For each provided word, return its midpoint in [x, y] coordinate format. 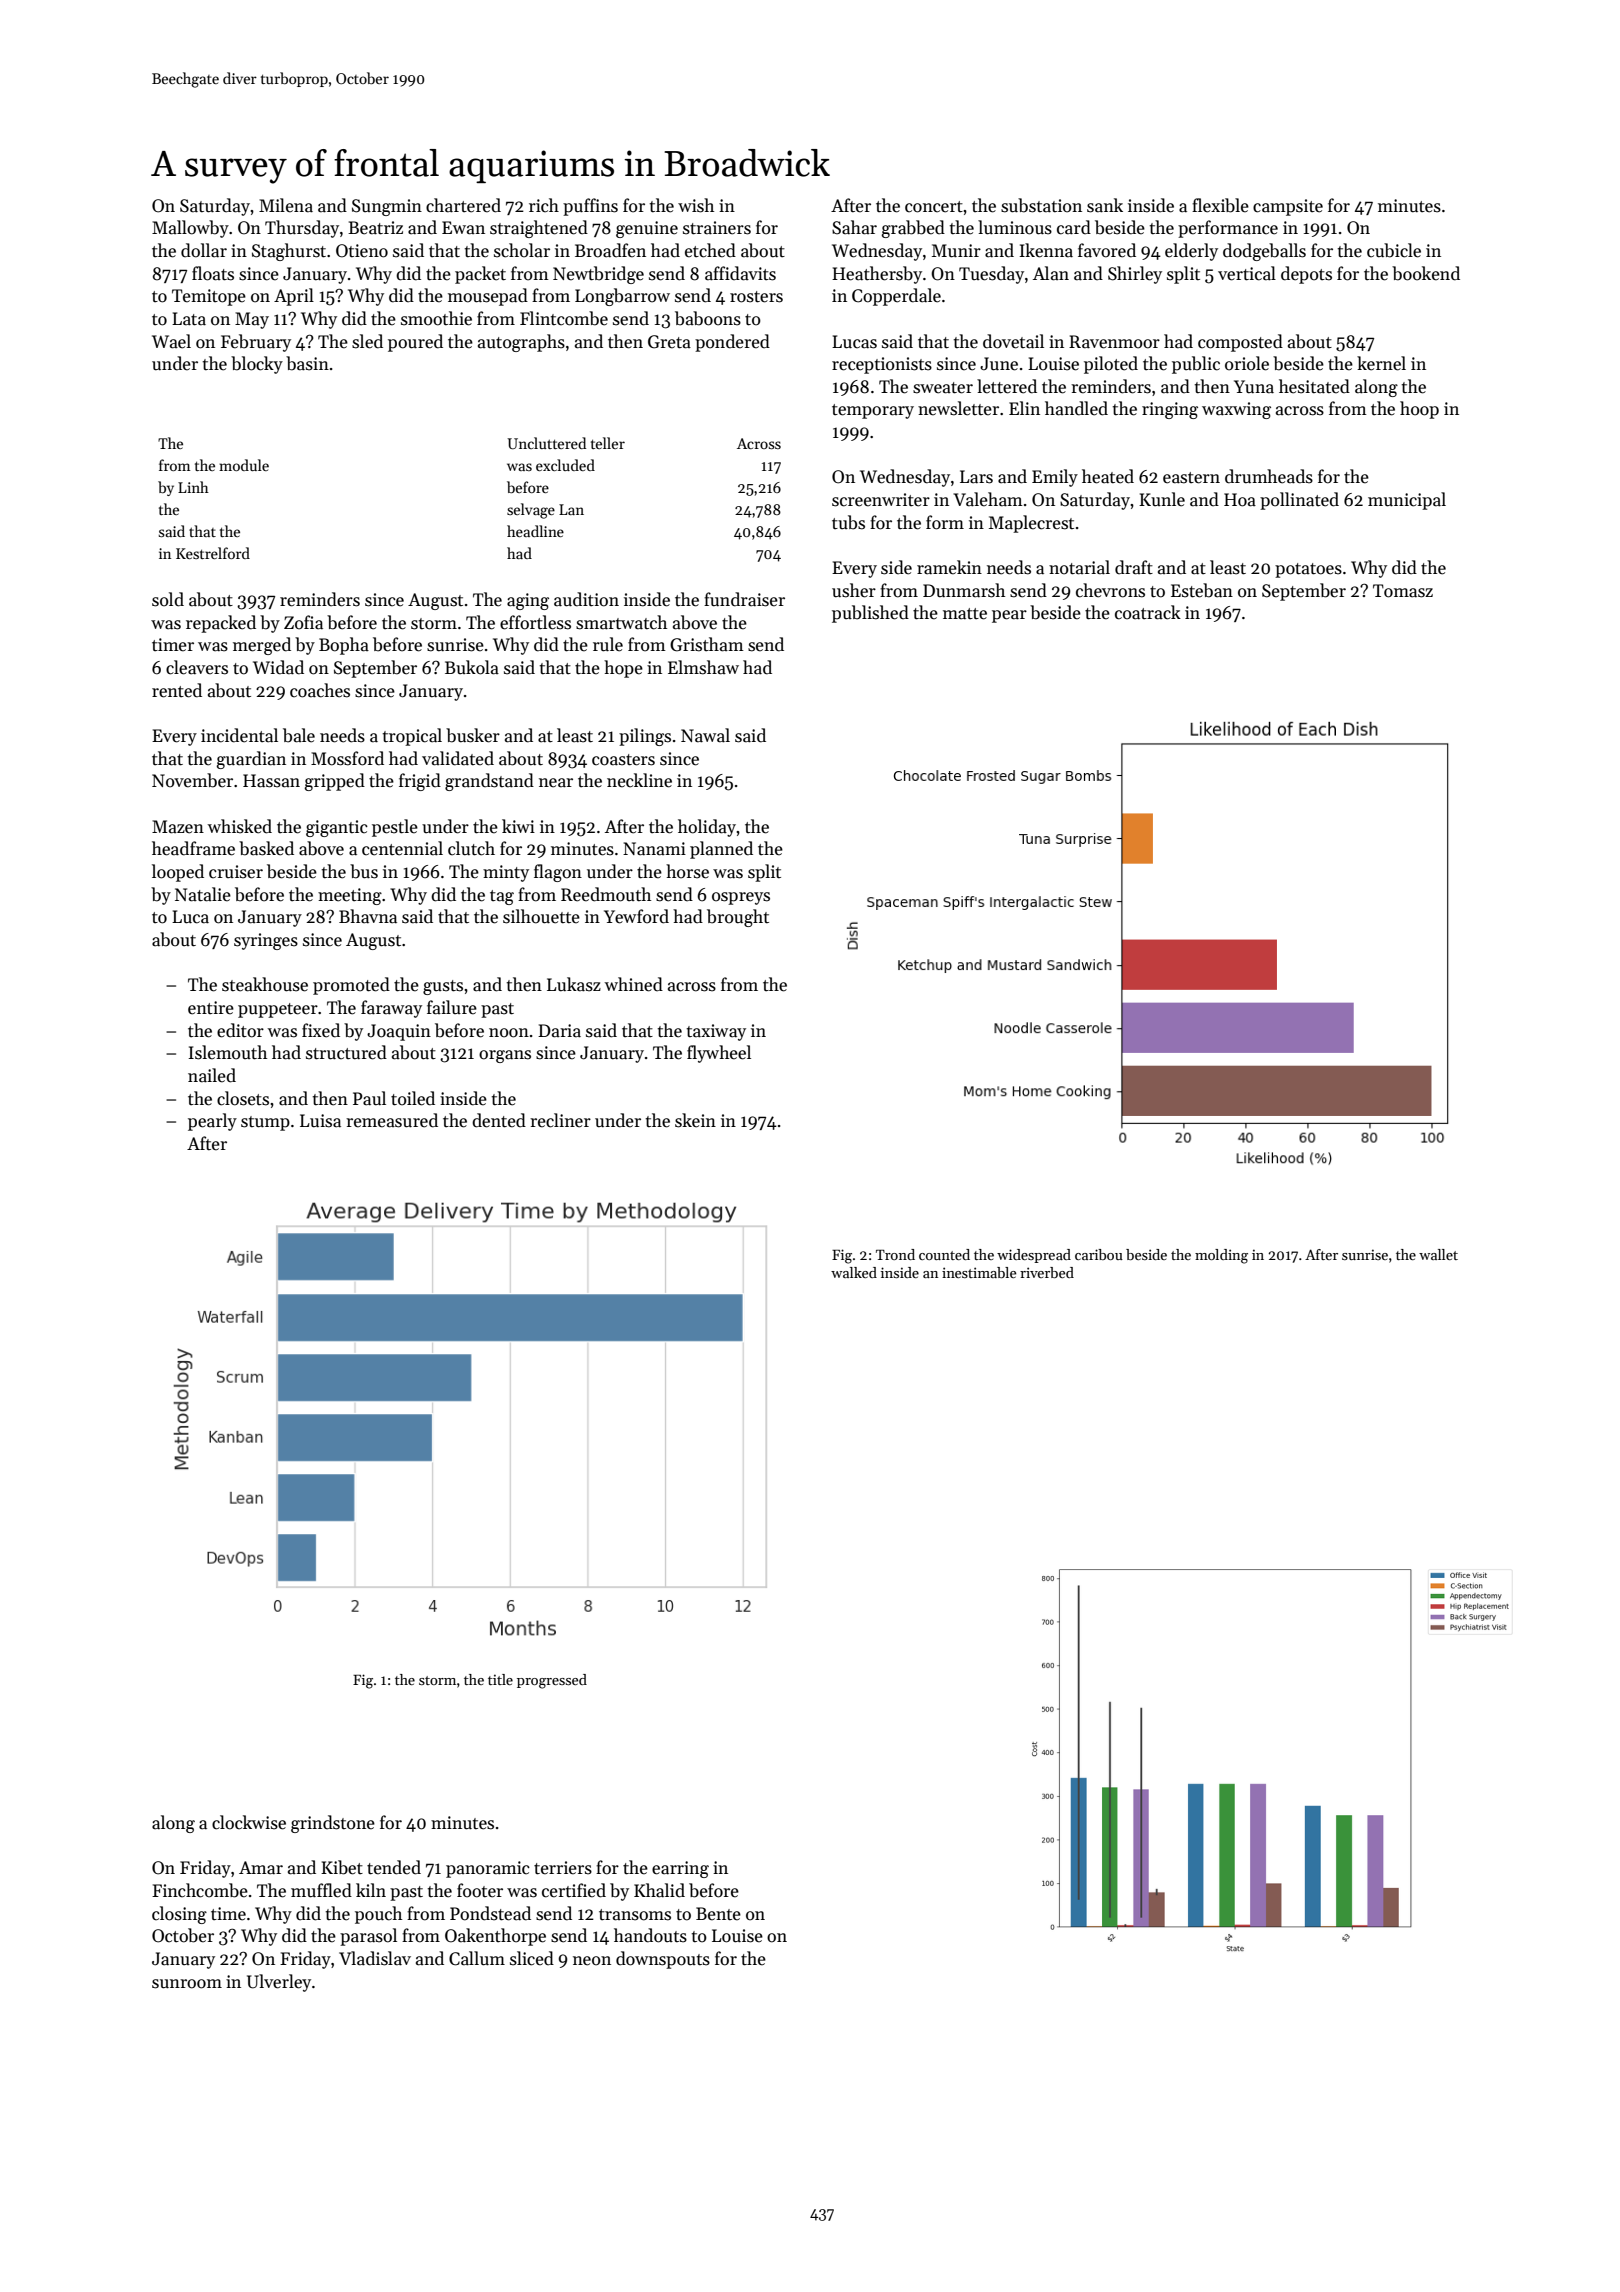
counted [944, 1254]
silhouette [541, 916]
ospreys [741, 898]
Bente [718, 1914]
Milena [286, 205]
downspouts [663, 1960]
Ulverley [279, 1983]
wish [696, 205]
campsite [1288, 207]
